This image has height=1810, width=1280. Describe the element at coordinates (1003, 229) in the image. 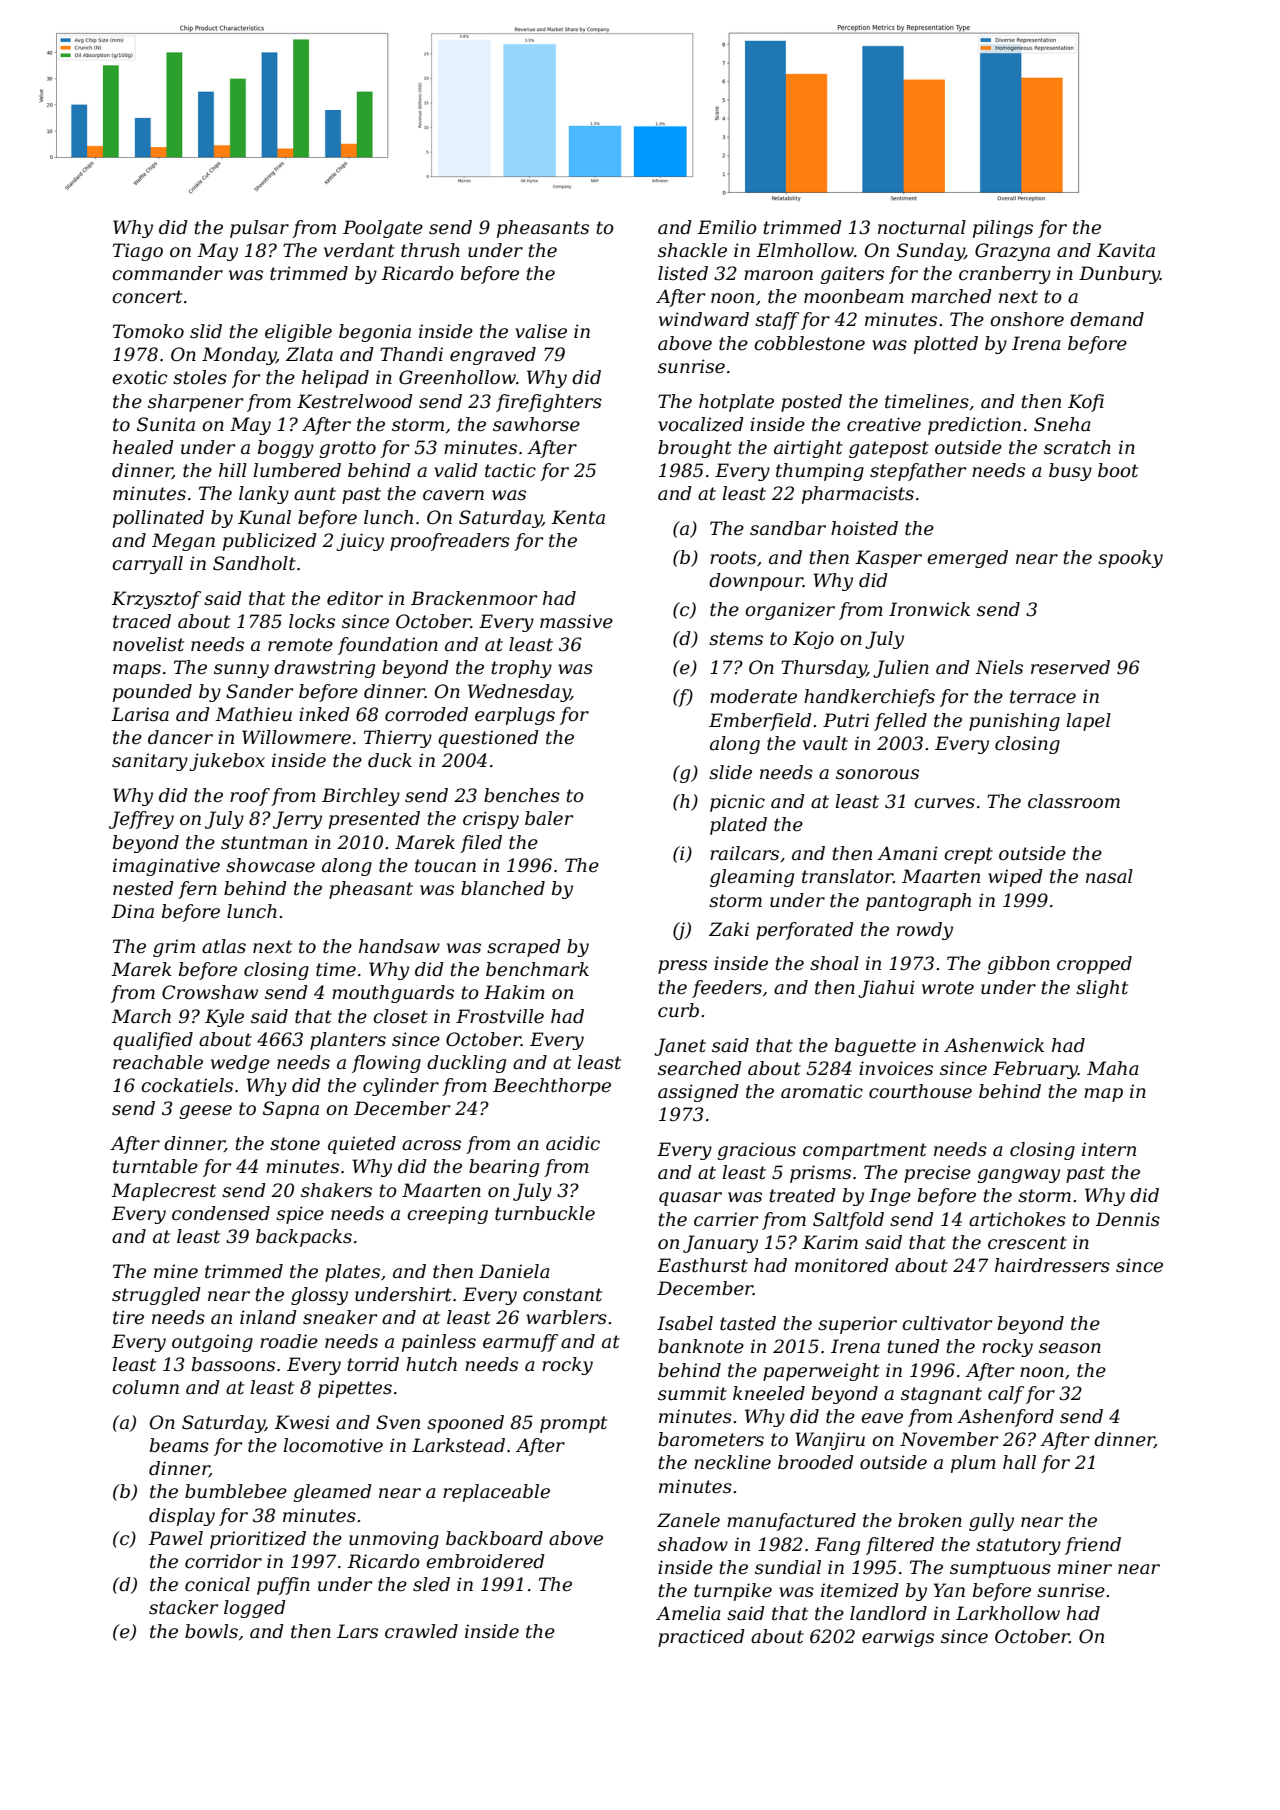

I see `pilings` at that location.
